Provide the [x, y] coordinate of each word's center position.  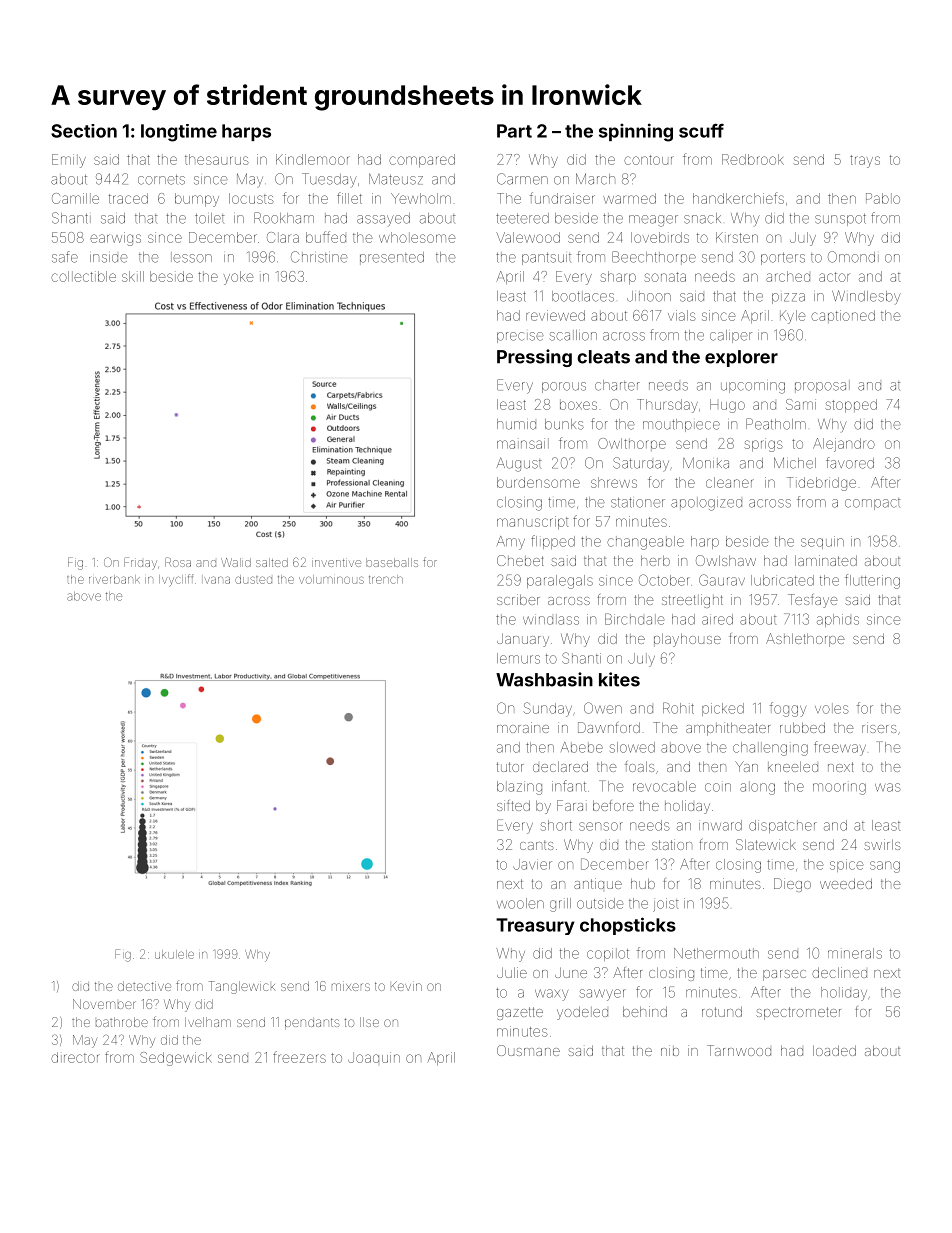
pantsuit [547, 258]
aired [717, 619]
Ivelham [208, 1022]
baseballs [392, 562]
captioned [843, 316]
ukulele [174, 954]
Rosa [178, 562]
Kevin [406, 986]
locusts [251, 198]
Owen [603, 708]
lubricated [782, 580]
